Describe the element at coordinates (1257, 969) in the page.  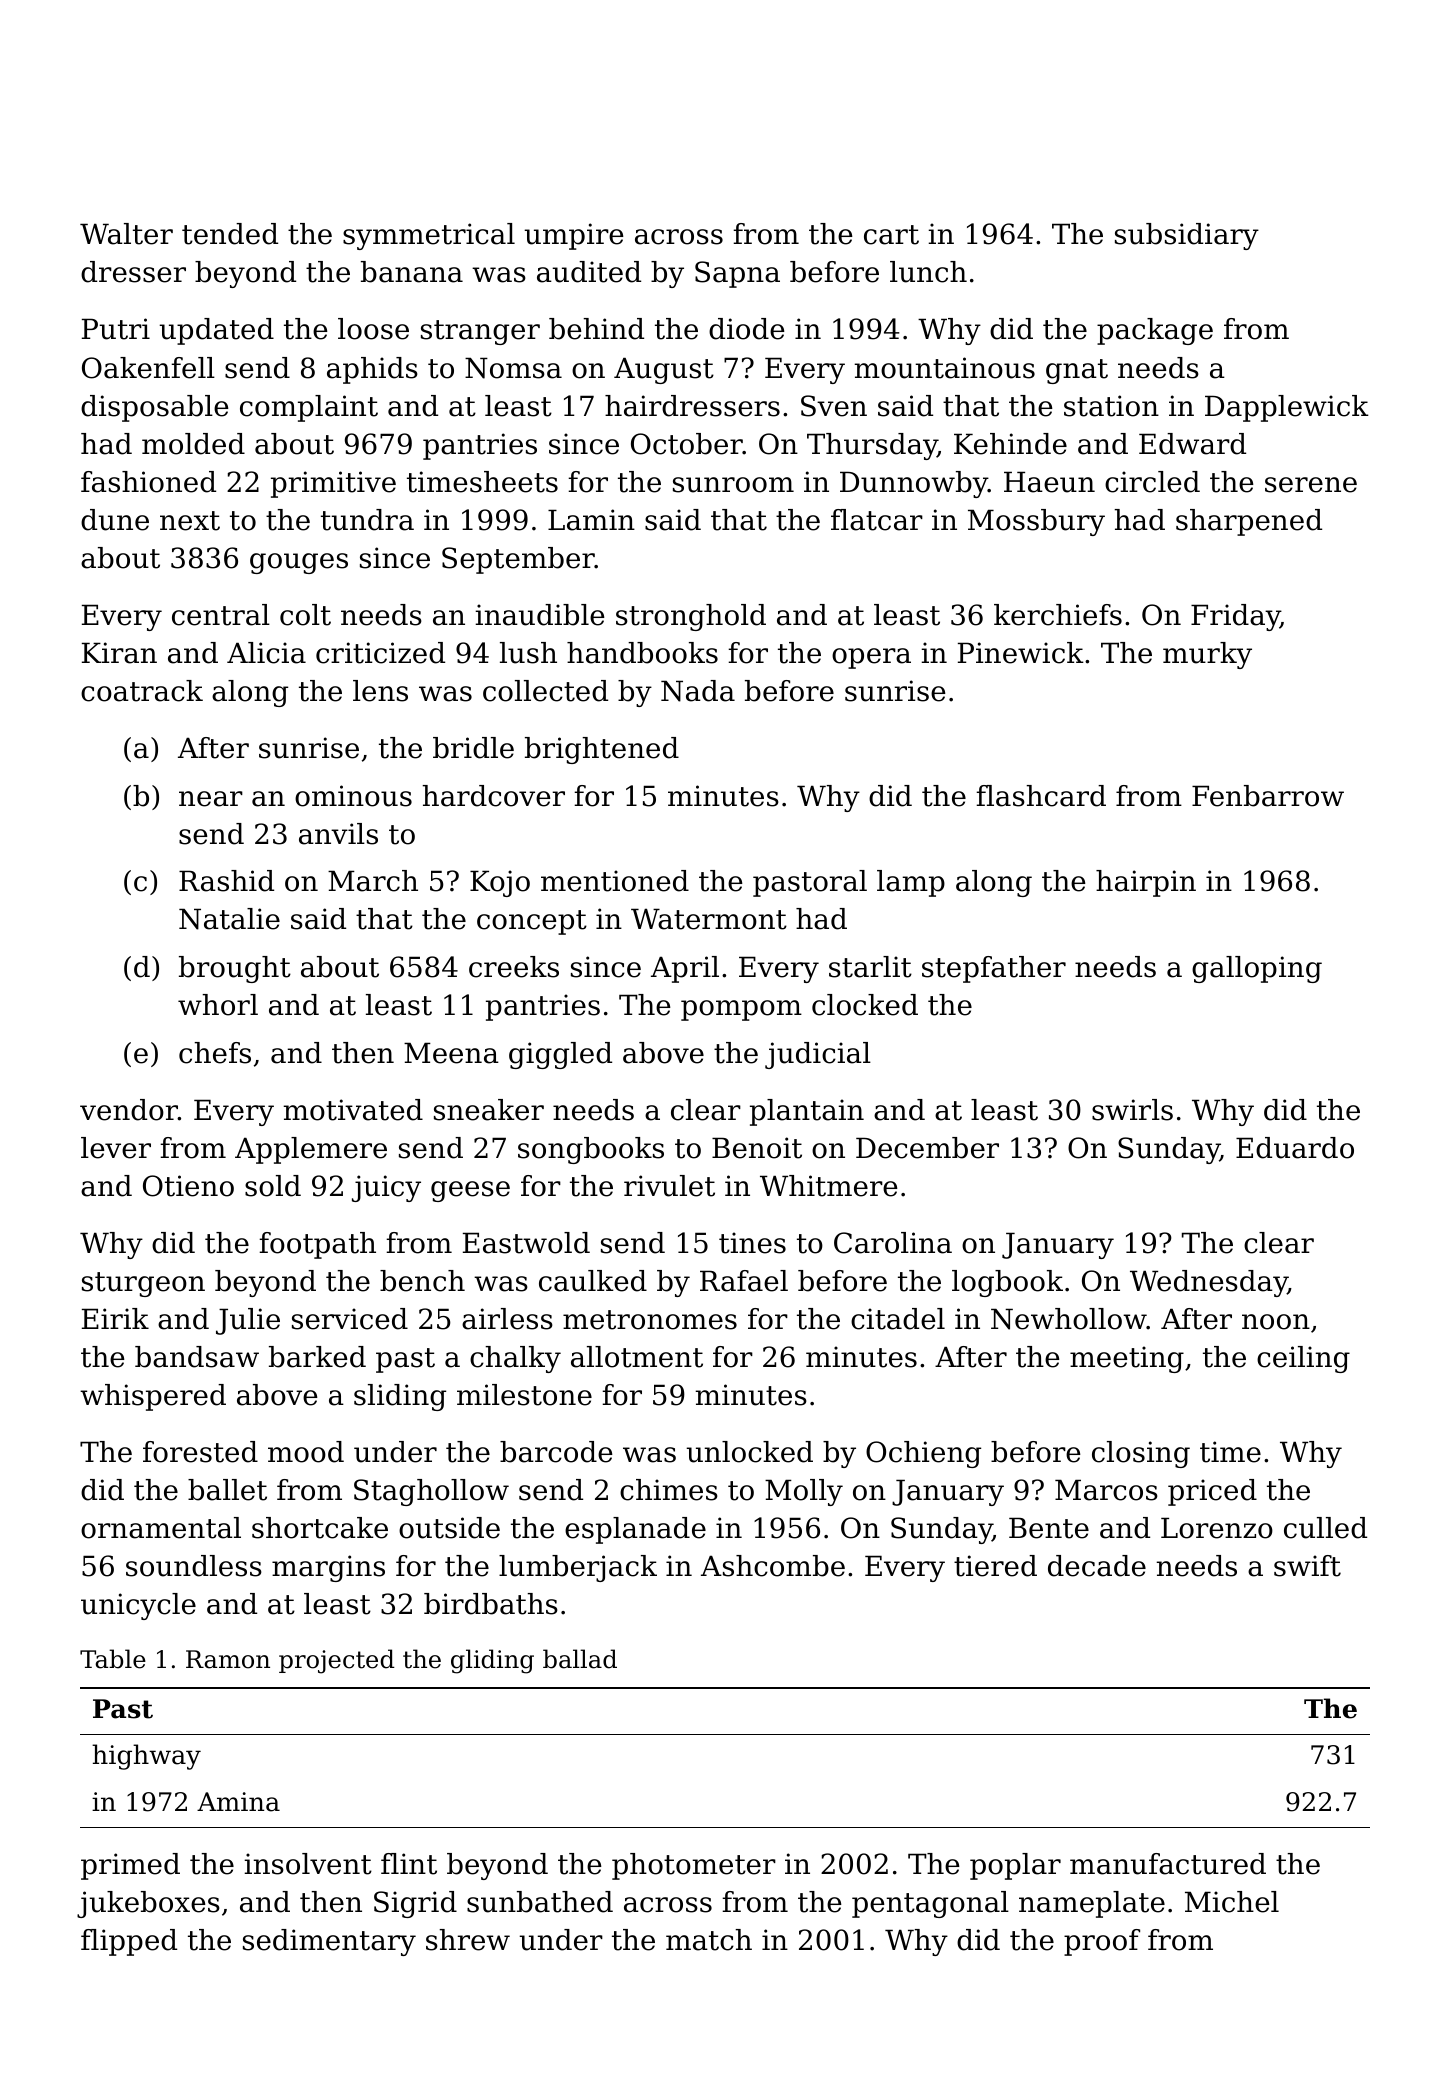
I see `galloping` at that location.
